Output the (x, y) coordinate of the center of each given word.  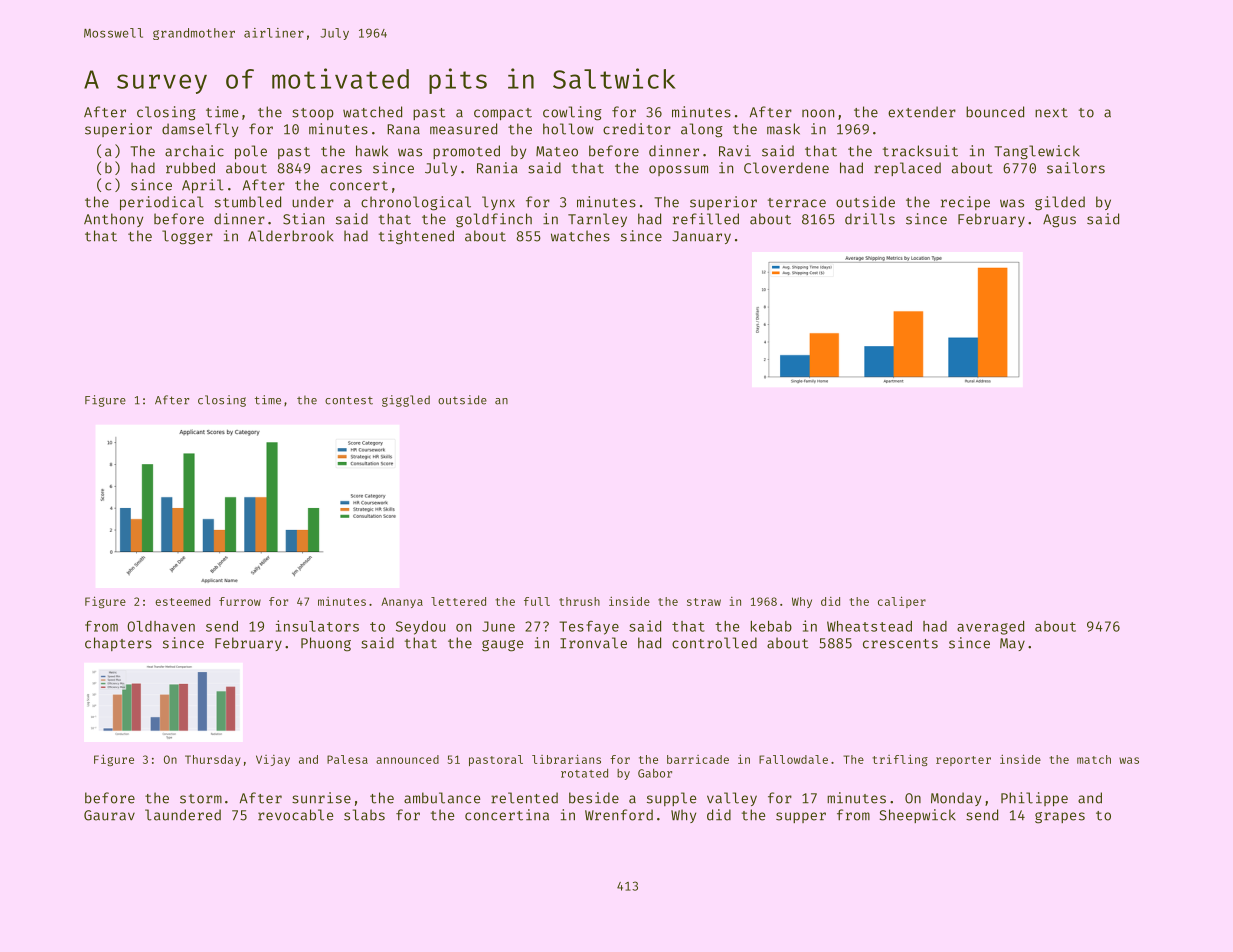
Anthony (113, 220)
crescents (900, 644)
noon (818, 113)
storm (201, 799)
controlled (714, 643)
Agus (1059, 221)
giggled (406, 401)
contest (349, 400)
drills (870, 219)
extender (922, 112)
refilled (706, 219)
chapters (118, 644)
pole (251, 152)
